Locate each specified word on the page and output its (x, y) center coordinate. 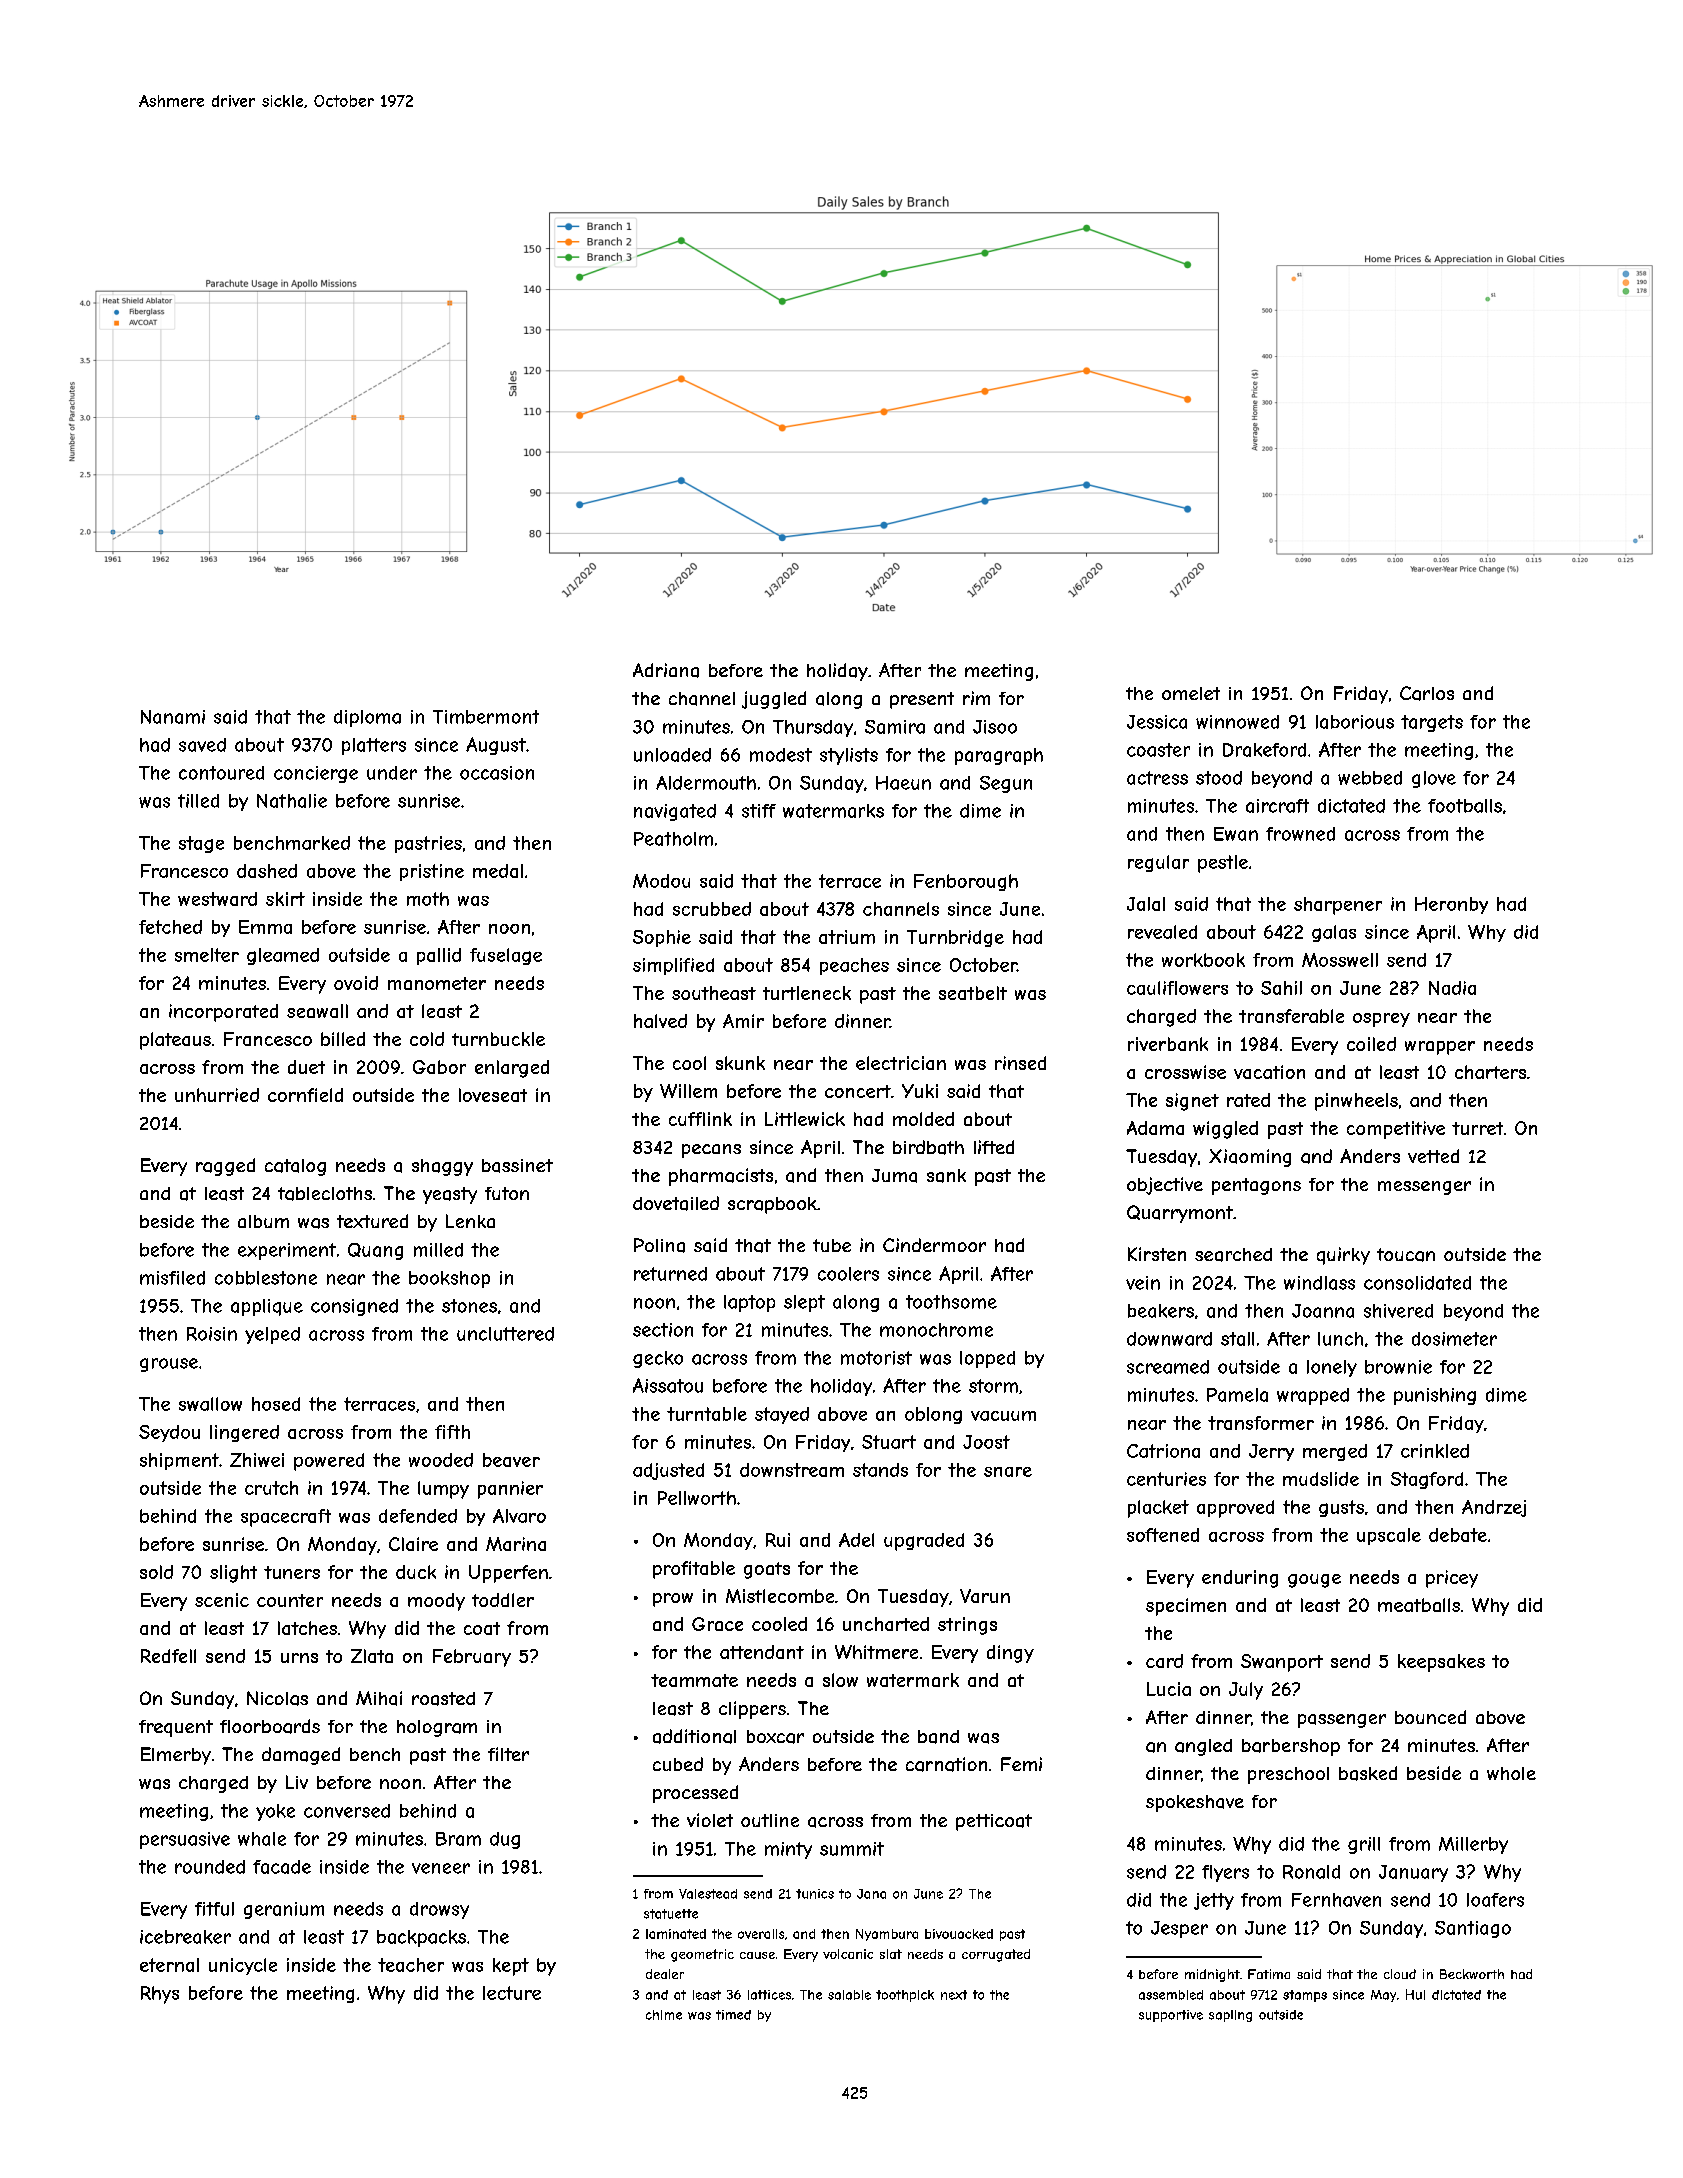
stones (469, 1306)
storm (993, 1386)
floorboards (270, 1726)
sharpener (1338, 906)
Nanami (173, 717)
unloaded (672, 755)
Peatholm (673, 839)
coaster (1158, 750)
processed (695, 1794)
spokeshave (1195, 1803)
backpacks (421, 1938)
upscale (1389, 1536)
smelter (207, 955)
